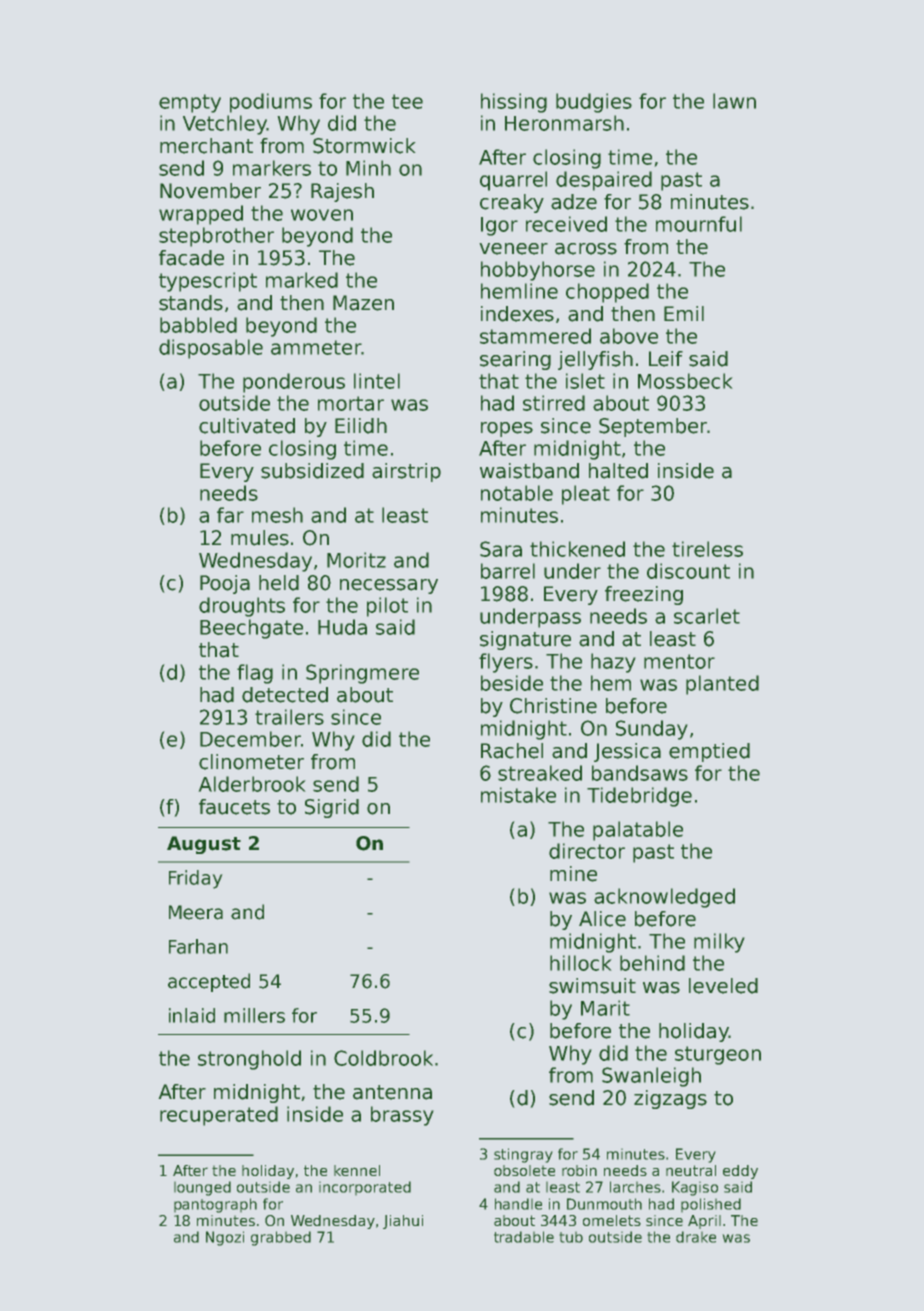 Image resolution: width=924 pixels, height=1311 pixels. I want to click on tee, so click(407, 101).
